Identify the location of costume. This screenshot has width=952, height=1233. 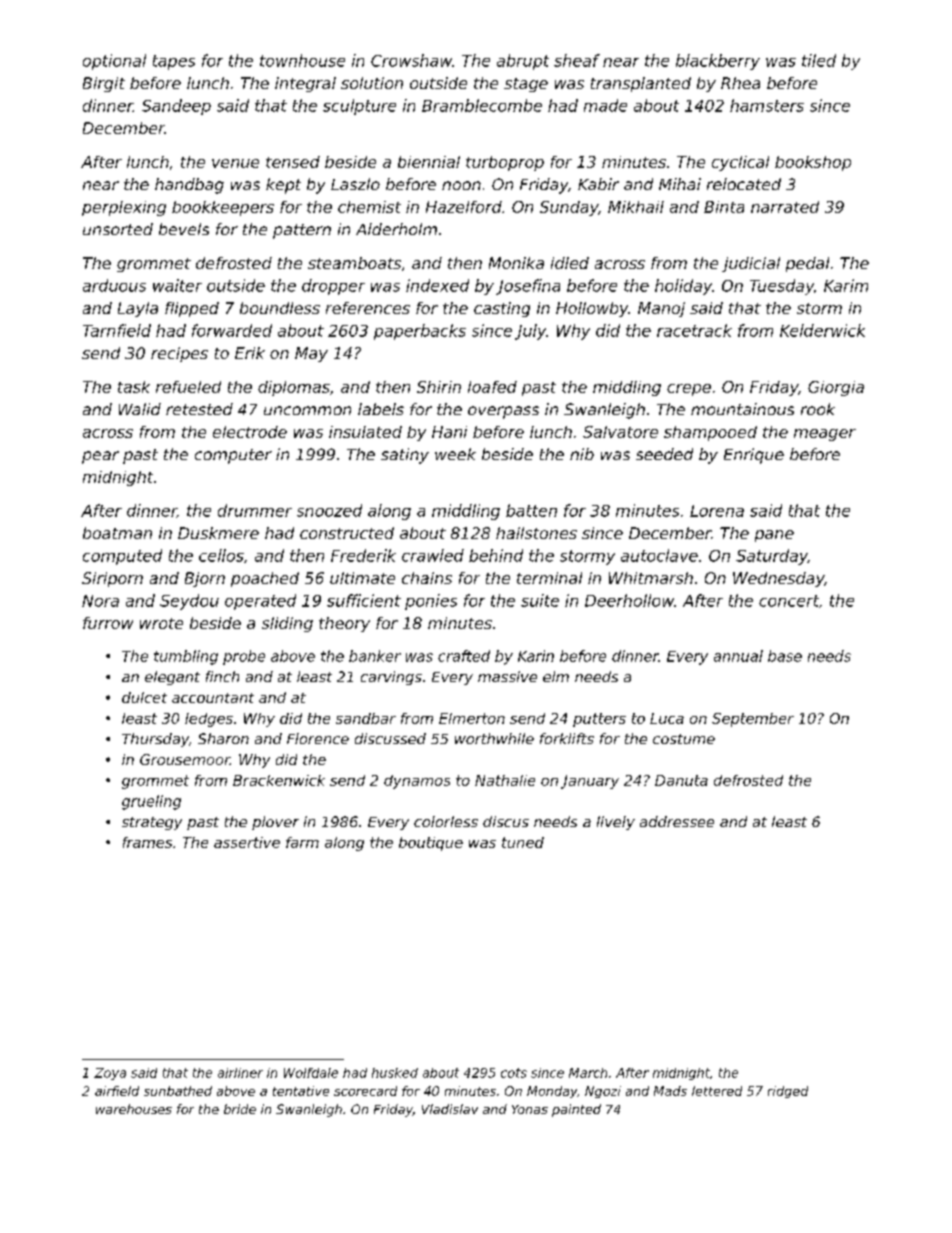
(684, 739).
